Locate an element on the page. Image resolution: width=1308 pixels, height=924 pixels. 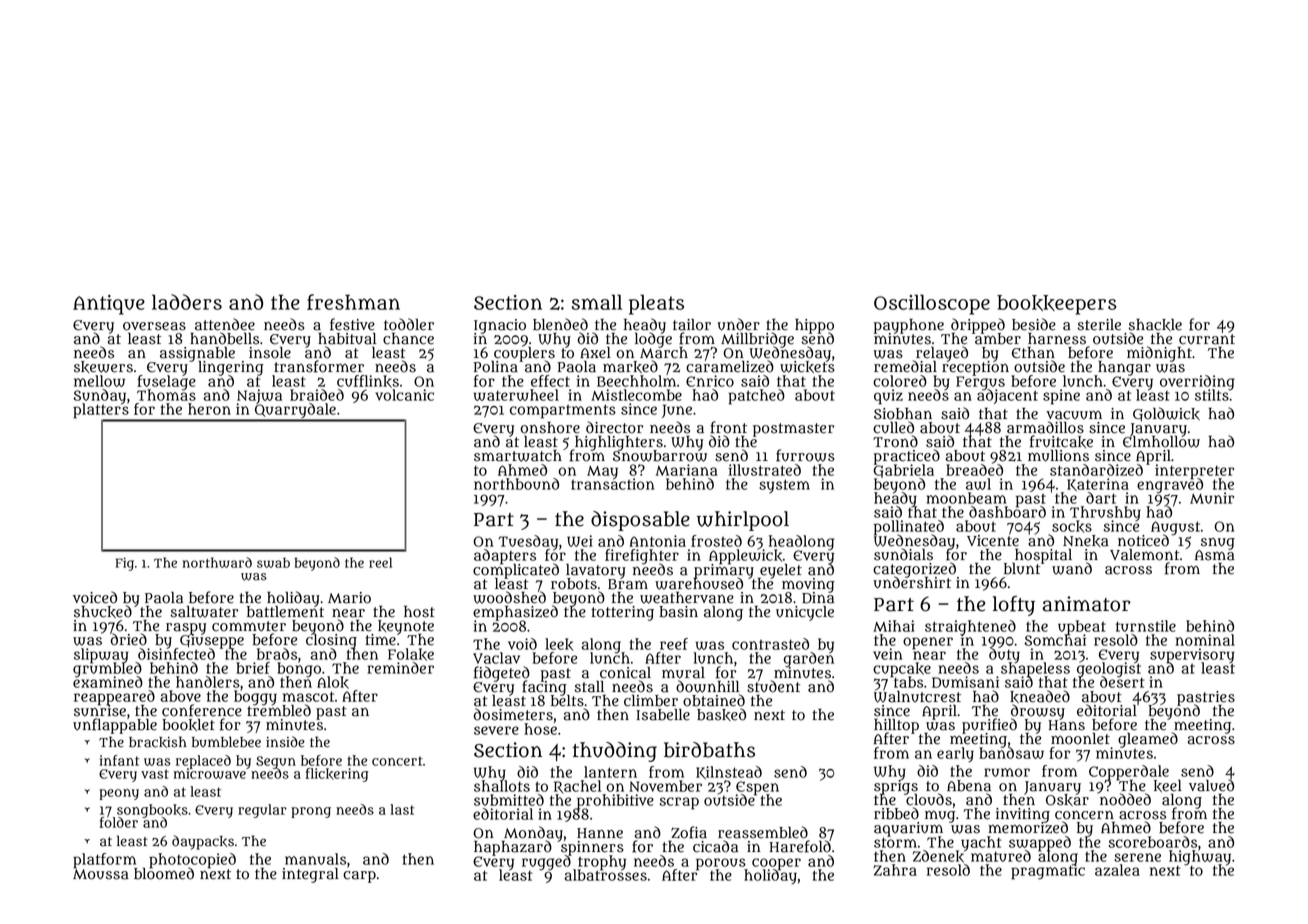
geologist is located at coordinates (1109, 670).
